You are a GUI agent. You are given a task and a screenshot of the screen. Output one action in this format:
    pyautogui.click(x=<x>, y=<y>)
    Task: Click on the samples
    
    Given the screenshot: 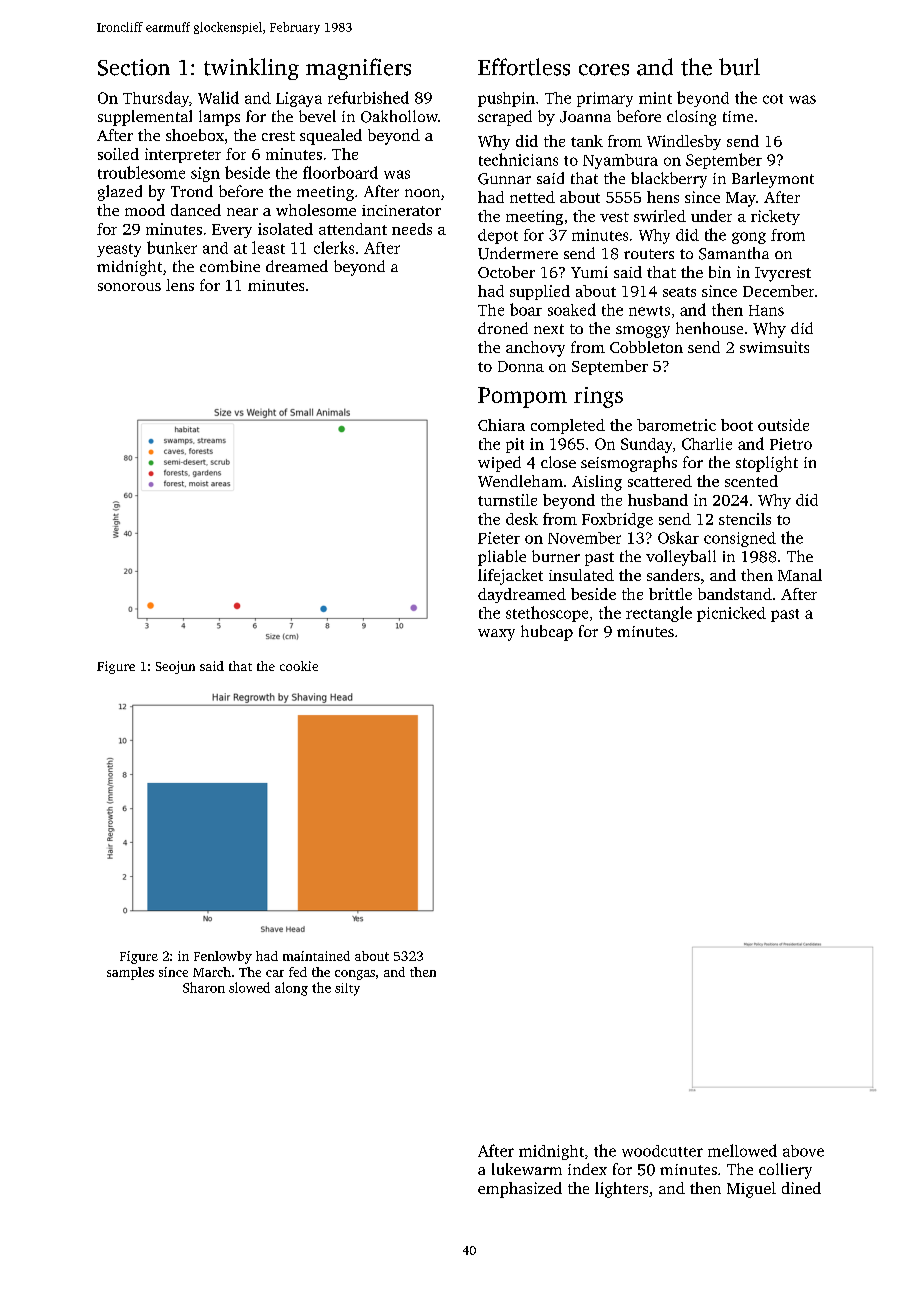 What is the action you would take?
    pyautogui.click(x=130, y=973)
